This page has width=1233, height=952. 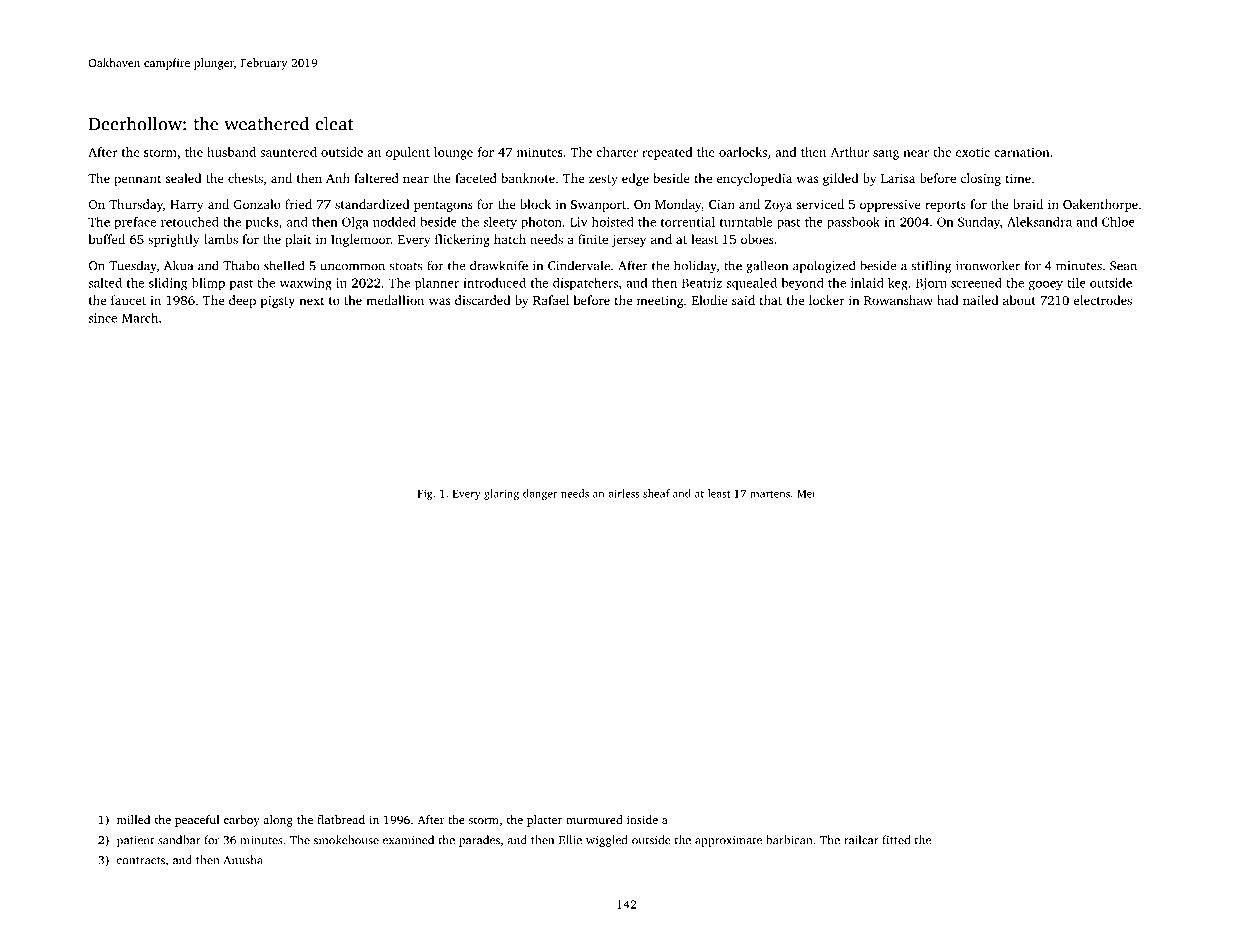 What do you see at coordinates (544, 821) in the page?
I see `platter` at bounding box center [544, 821].
